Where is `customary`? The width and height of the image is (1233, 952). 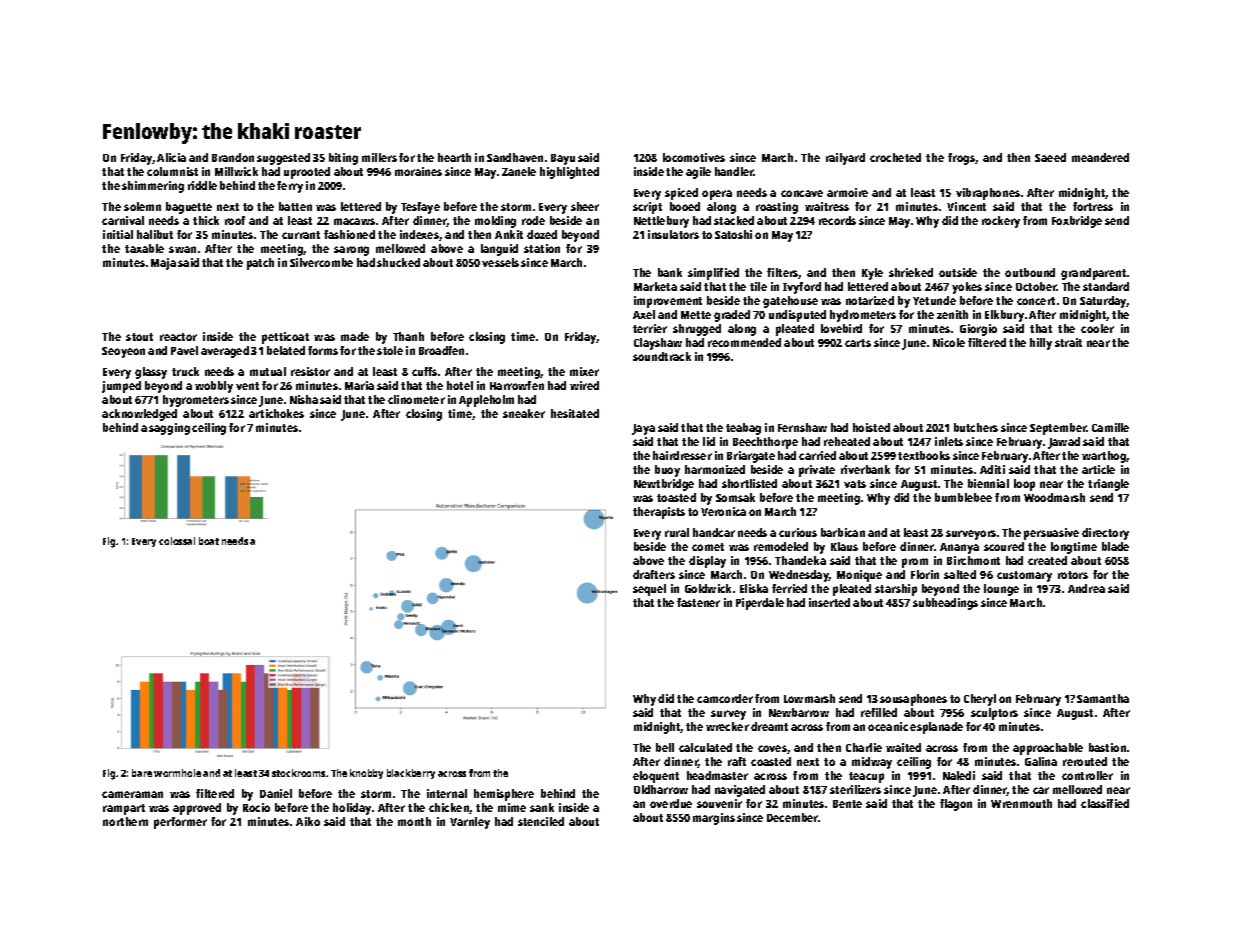 customary is located at coordinates (1024, 576).
